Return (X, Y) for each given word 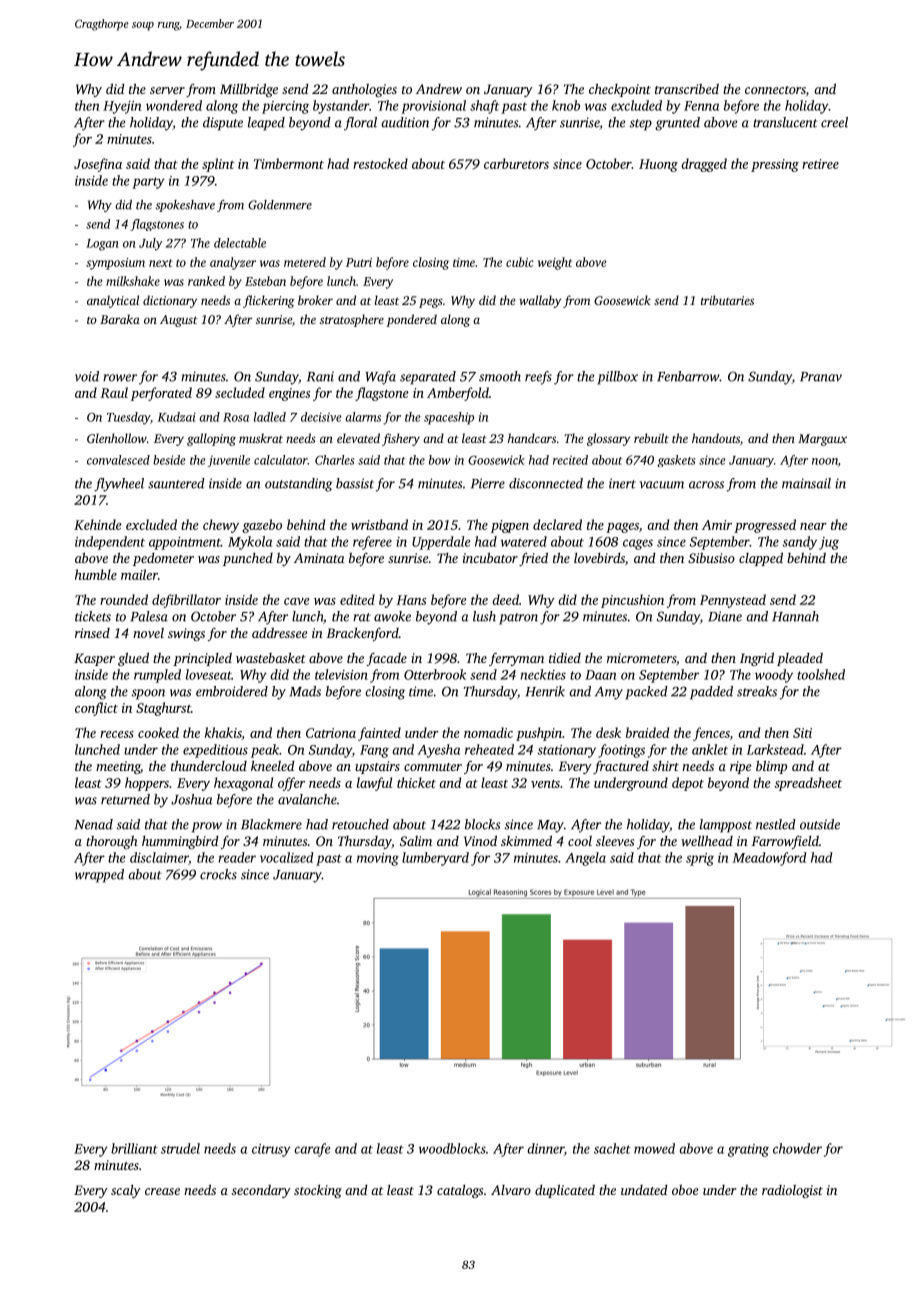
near (813, 526)
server (167, 90)
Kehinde (98, 524)
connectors (775, 90)
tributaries (727, 300)
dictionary (170, 301)
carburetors (516, 163)
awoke (392, 616)
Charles (334, 460)
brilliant (134, 1148)
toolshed (821, 674)
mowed (654, 1148)
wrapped (99, 876)
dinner (546, 1148)
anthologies (364, 90)
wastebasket (271, 658)
